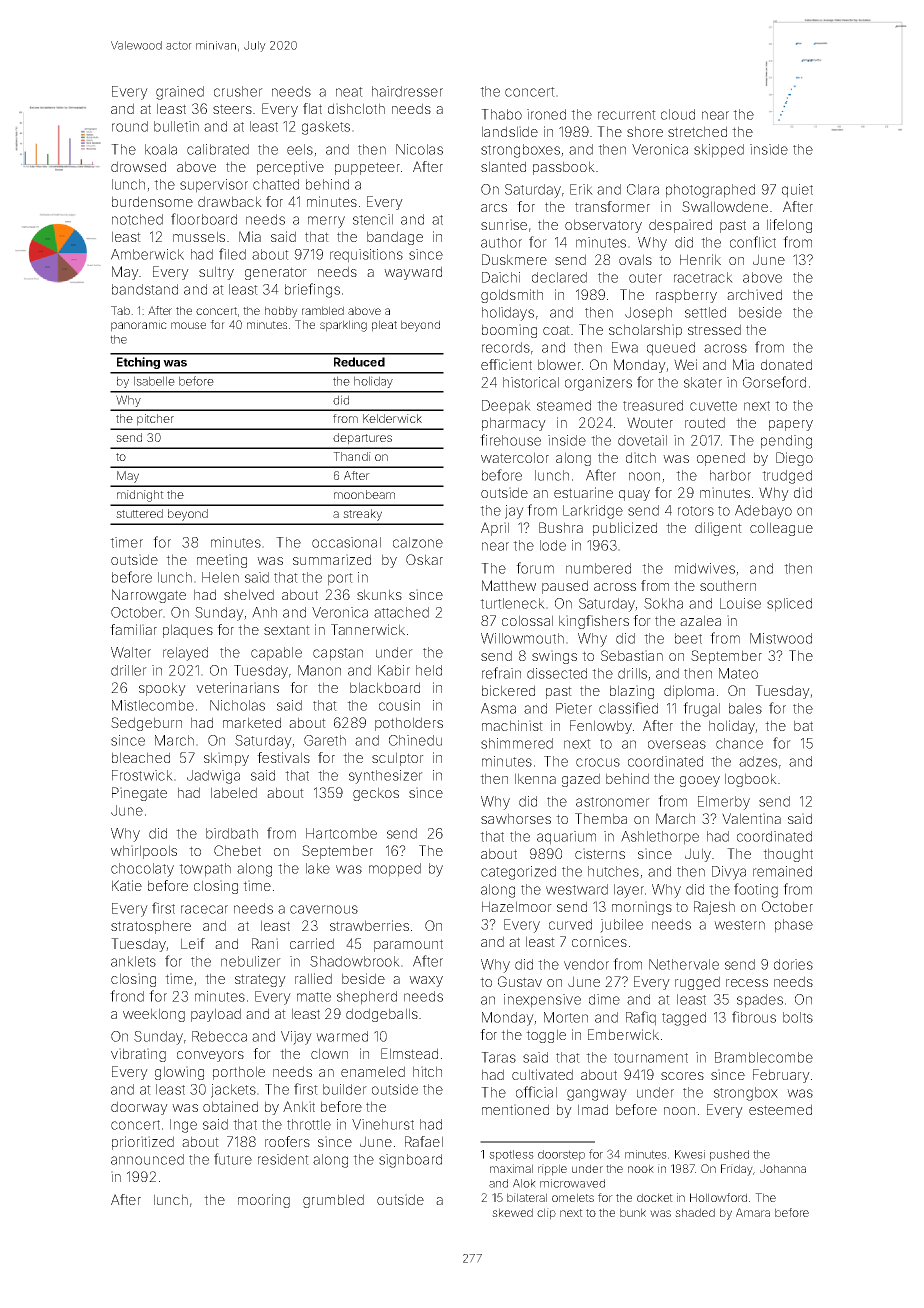 The width and height of the screenshot is (924, 1308). What do you see at coordinates (281, 312) in the screenshot?
I see `hobby` at bounding box center [281, 312].
